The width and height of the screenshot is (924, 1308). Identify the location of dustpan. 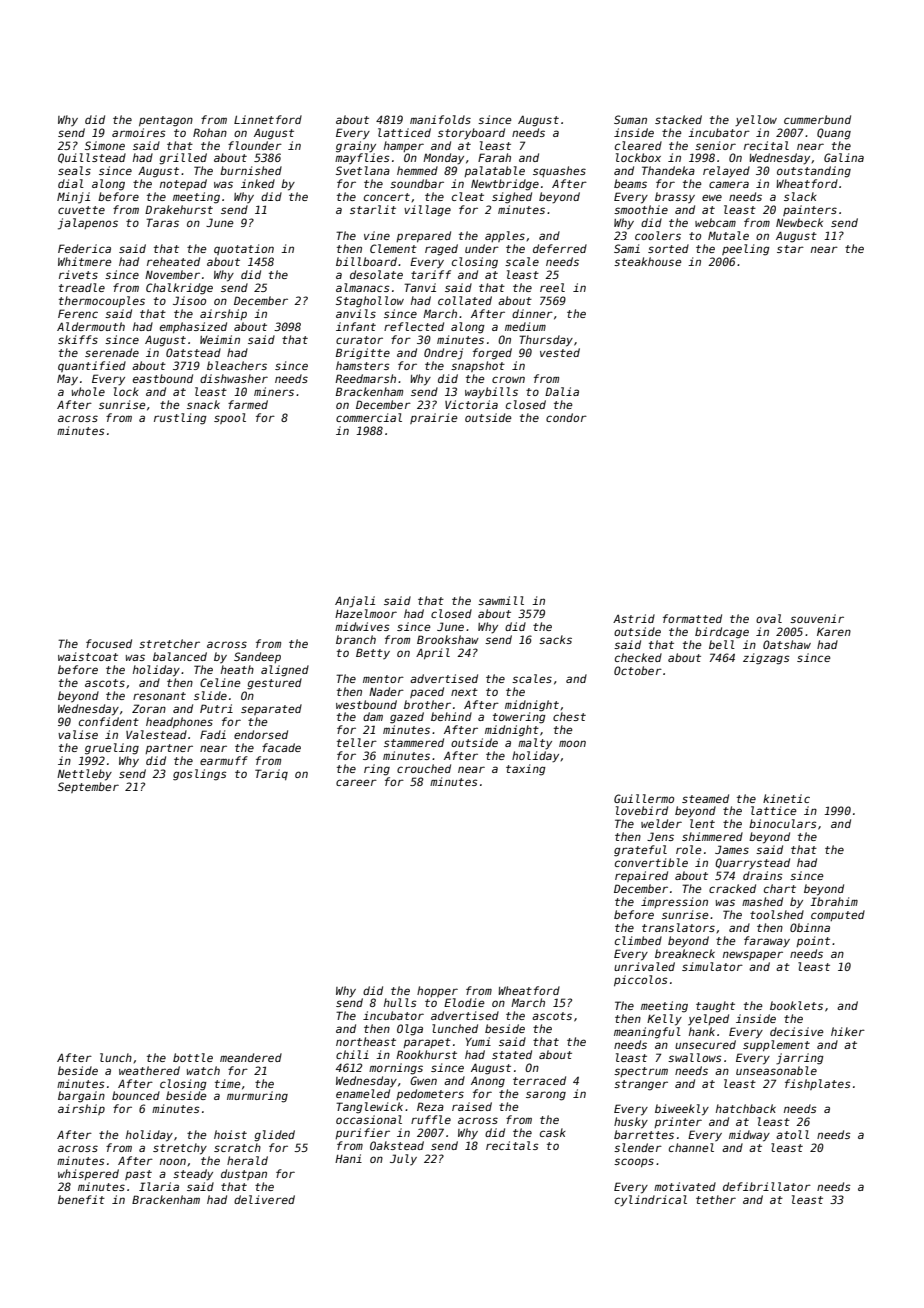
(244, 1174).
